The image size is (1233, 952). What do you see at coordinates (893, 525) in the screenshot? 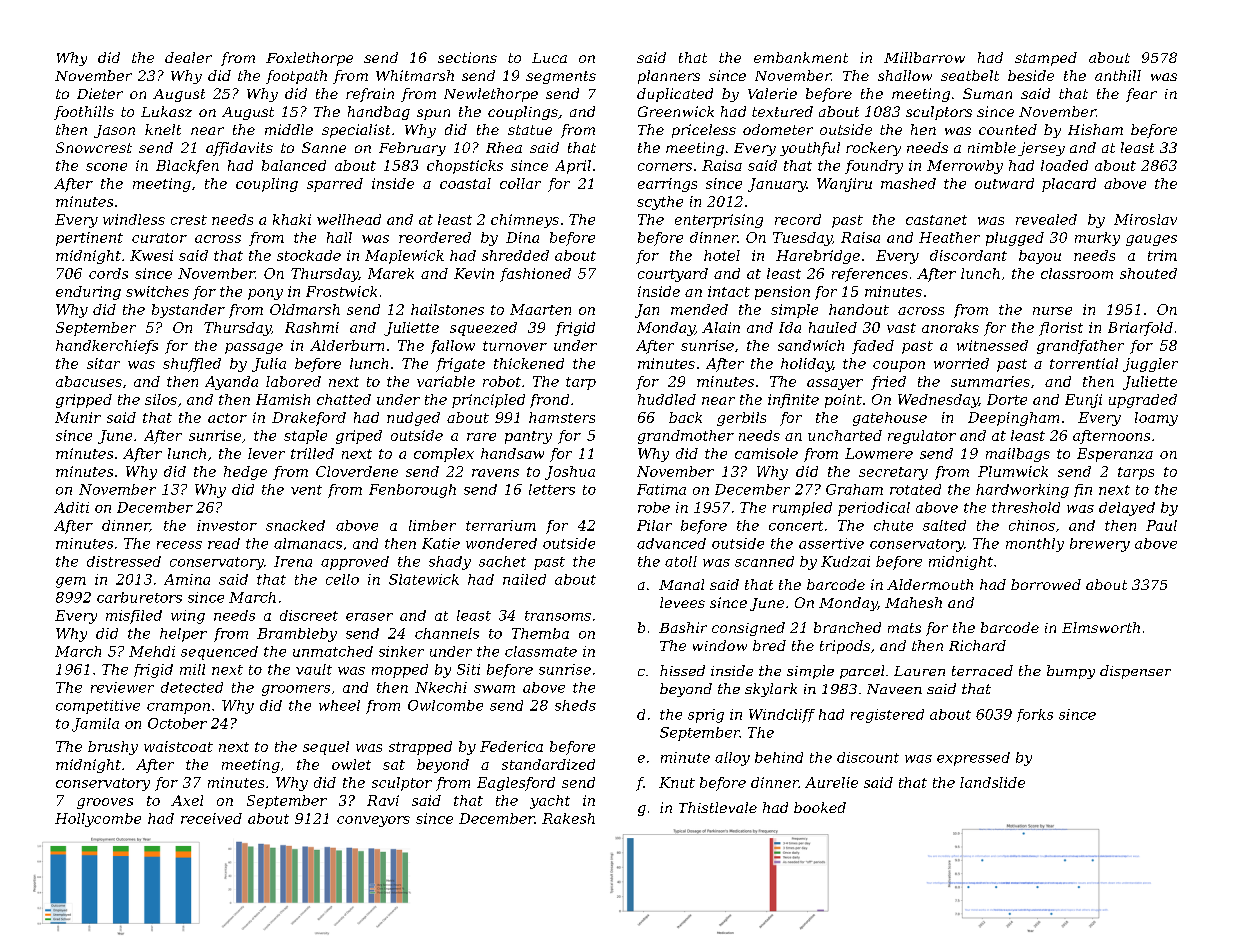
I see `chute` at bounding box center [893, 525].
